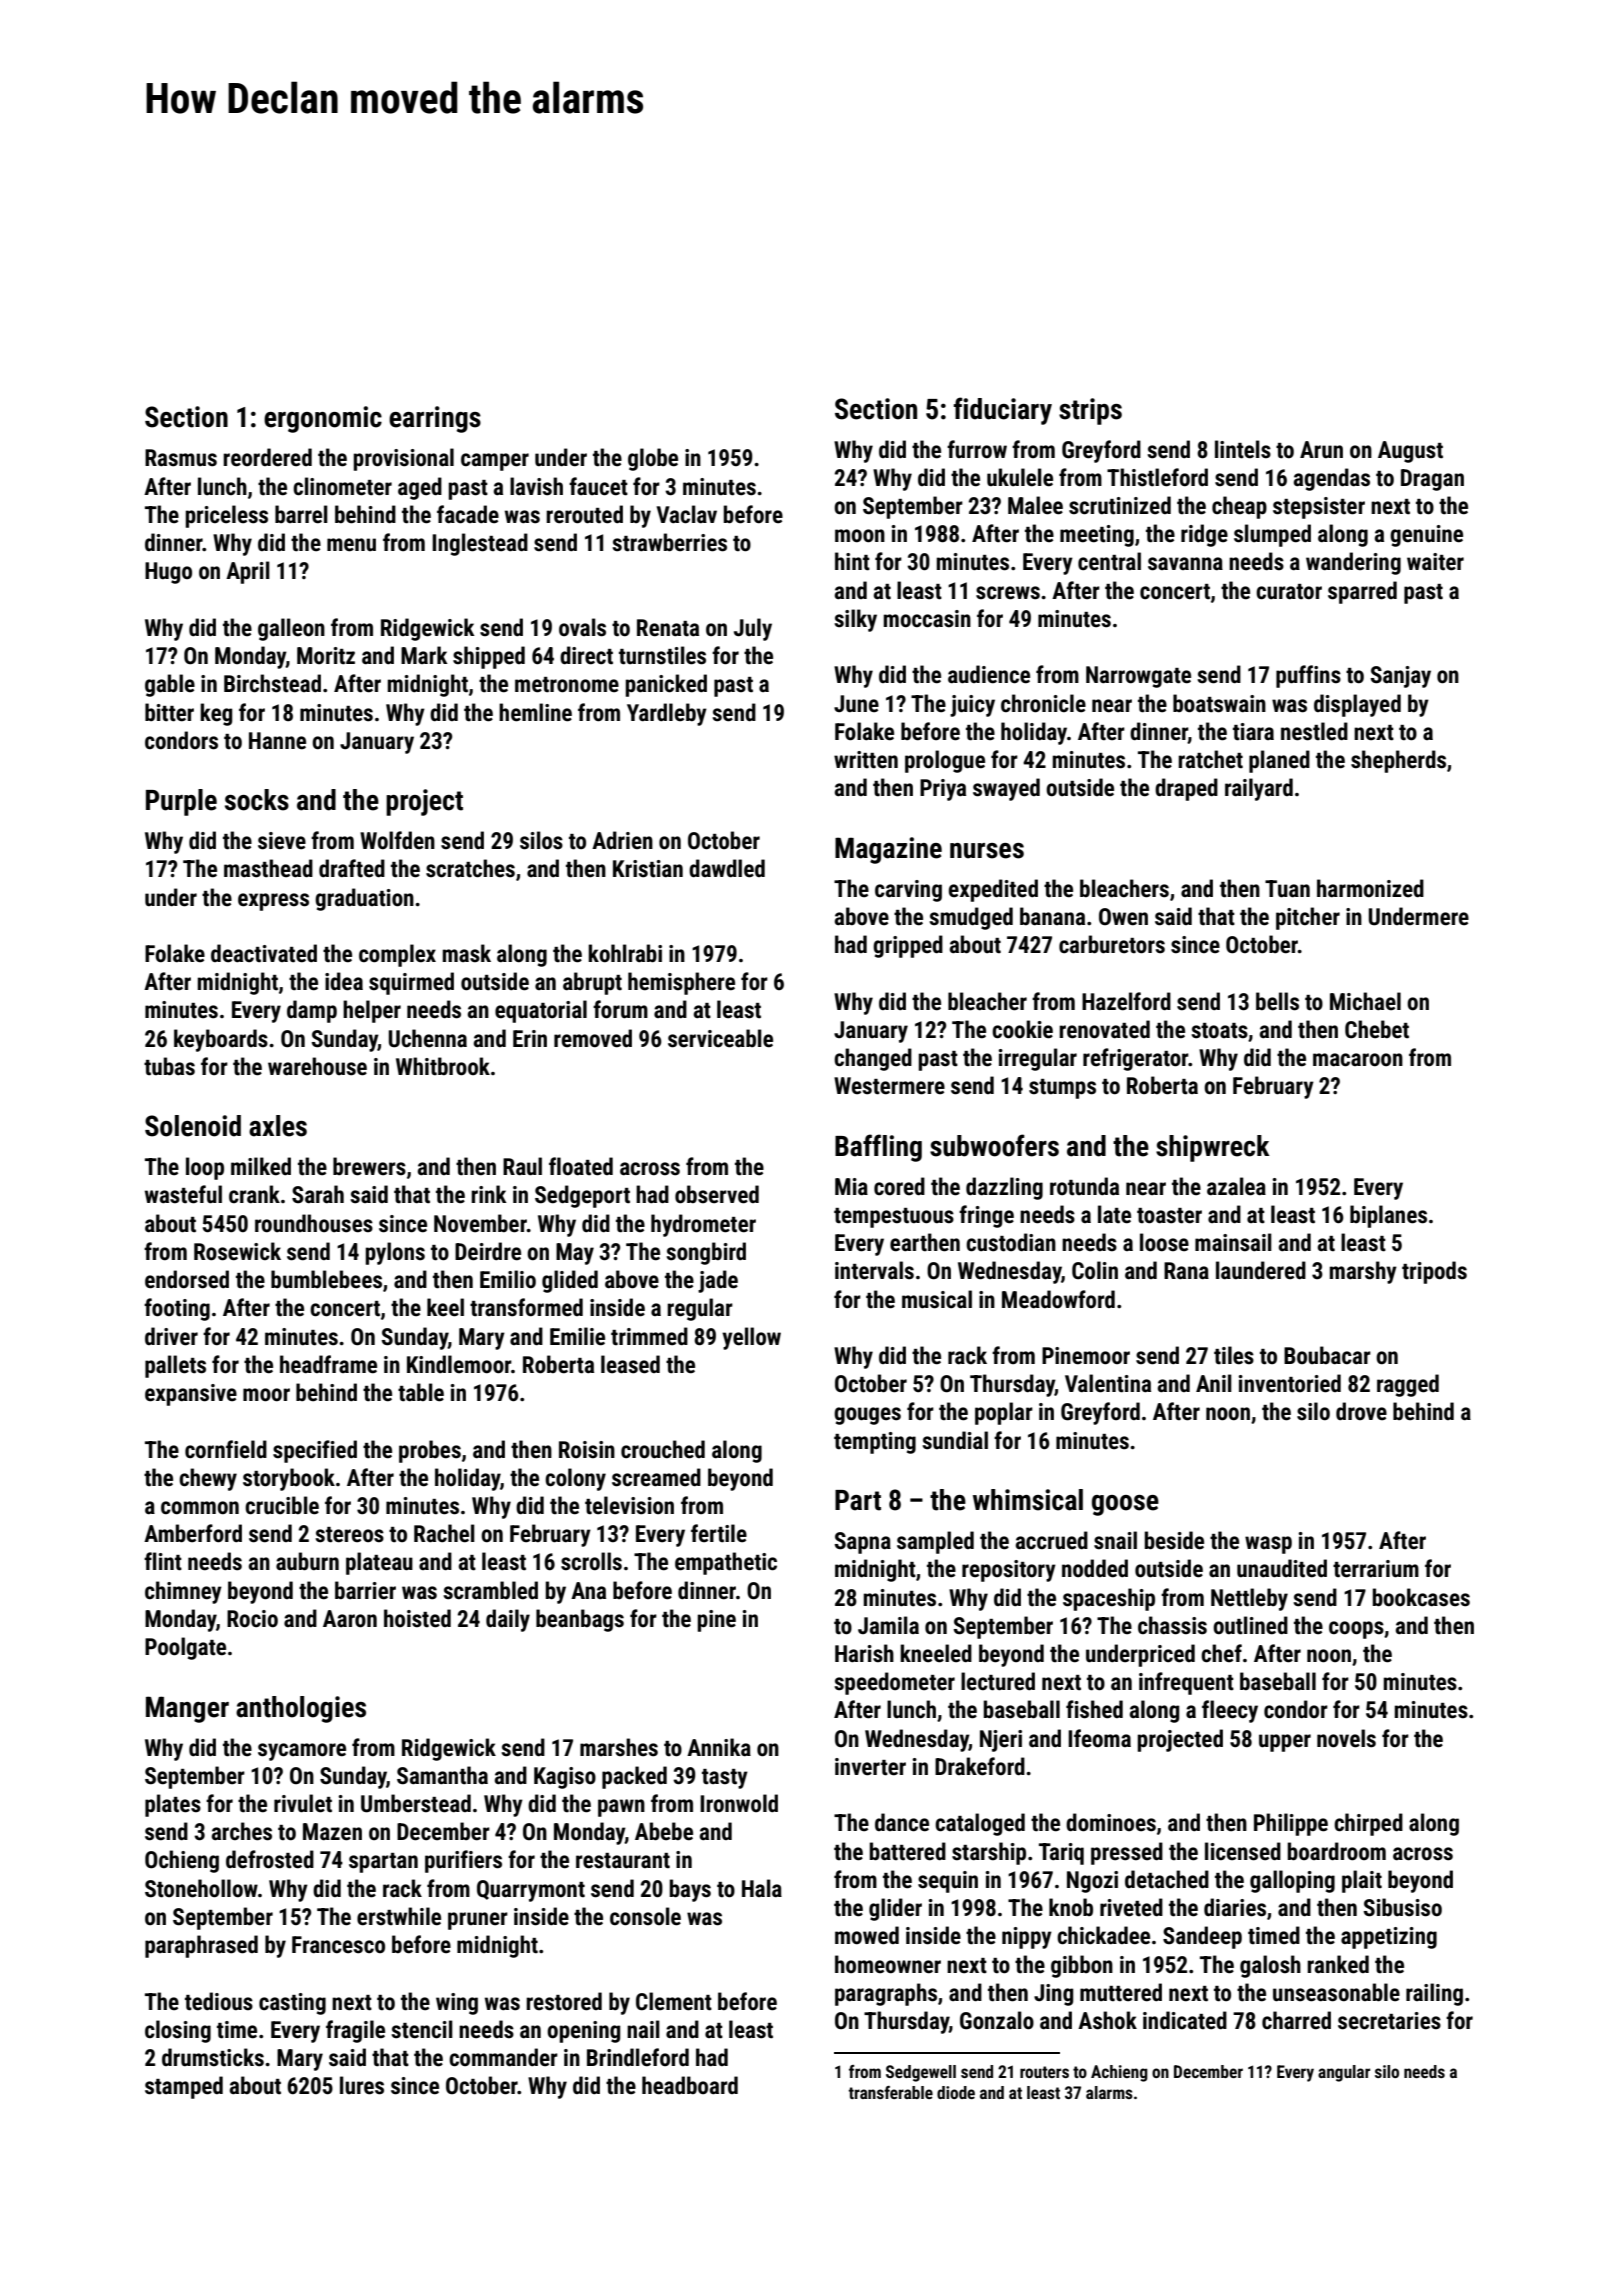 The height and width of the page is (2292, 1620). Describe the element at coordinates (282, 1505) in the page. I see `crucible` at that location.
